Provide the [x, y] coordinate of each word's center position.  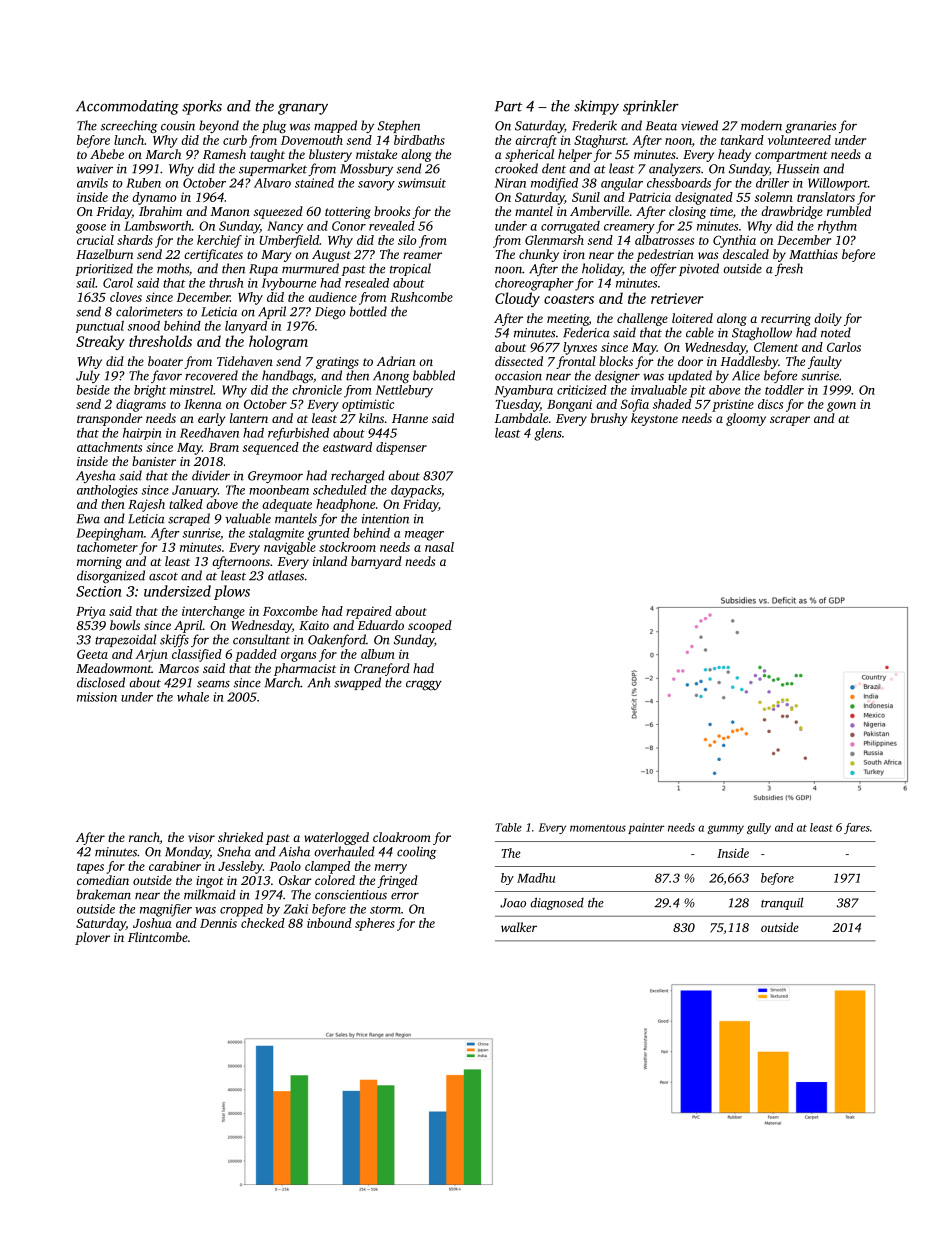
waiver [95, 169]
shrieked [240, 837]
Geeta [92, 654]
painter [646, 828]
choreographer [534, 284]
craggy [424, 685]
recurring [786, 320]
